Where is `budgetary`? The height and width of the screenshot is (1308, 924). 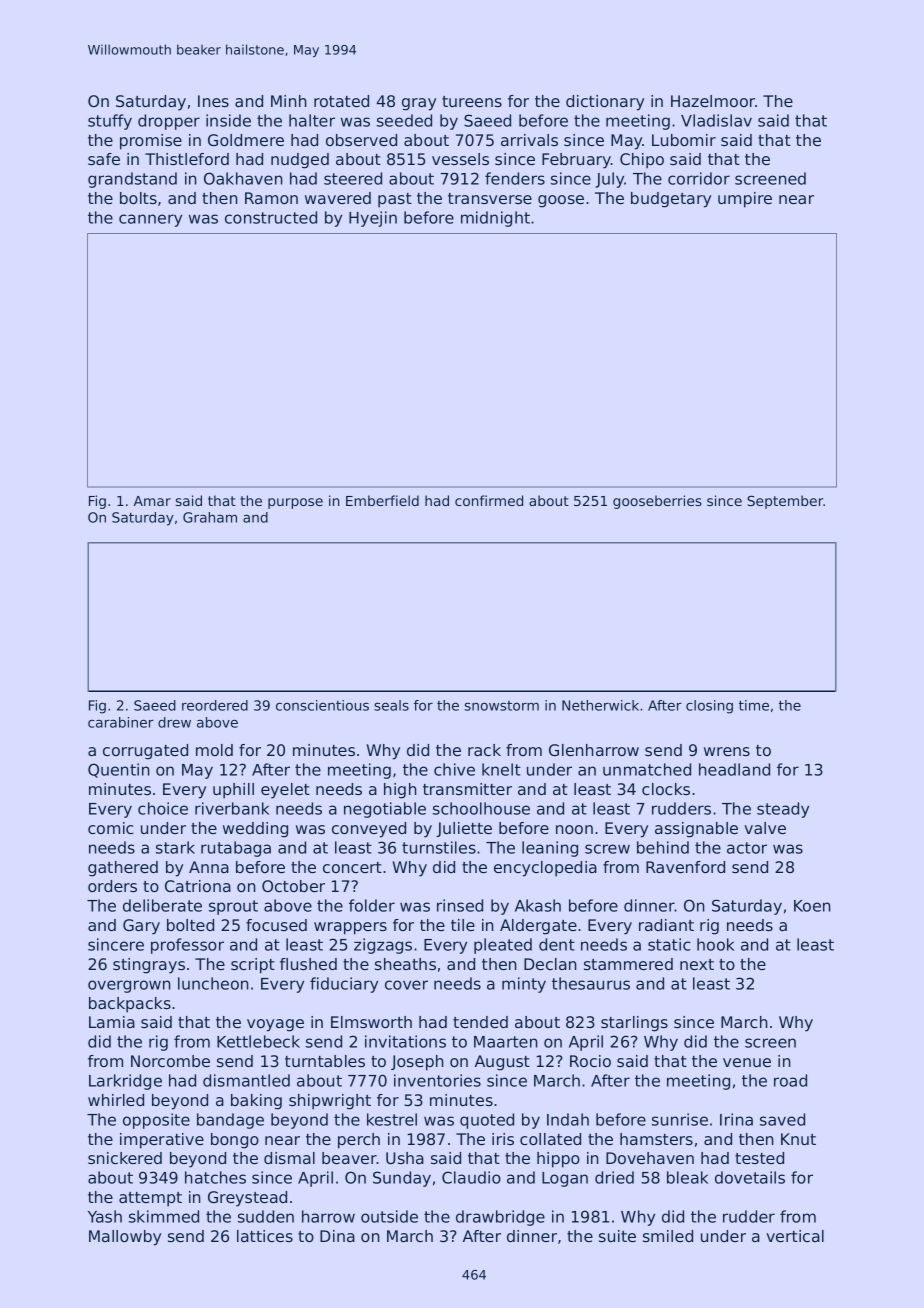 budgetary is located at coordinates (671, 200).
